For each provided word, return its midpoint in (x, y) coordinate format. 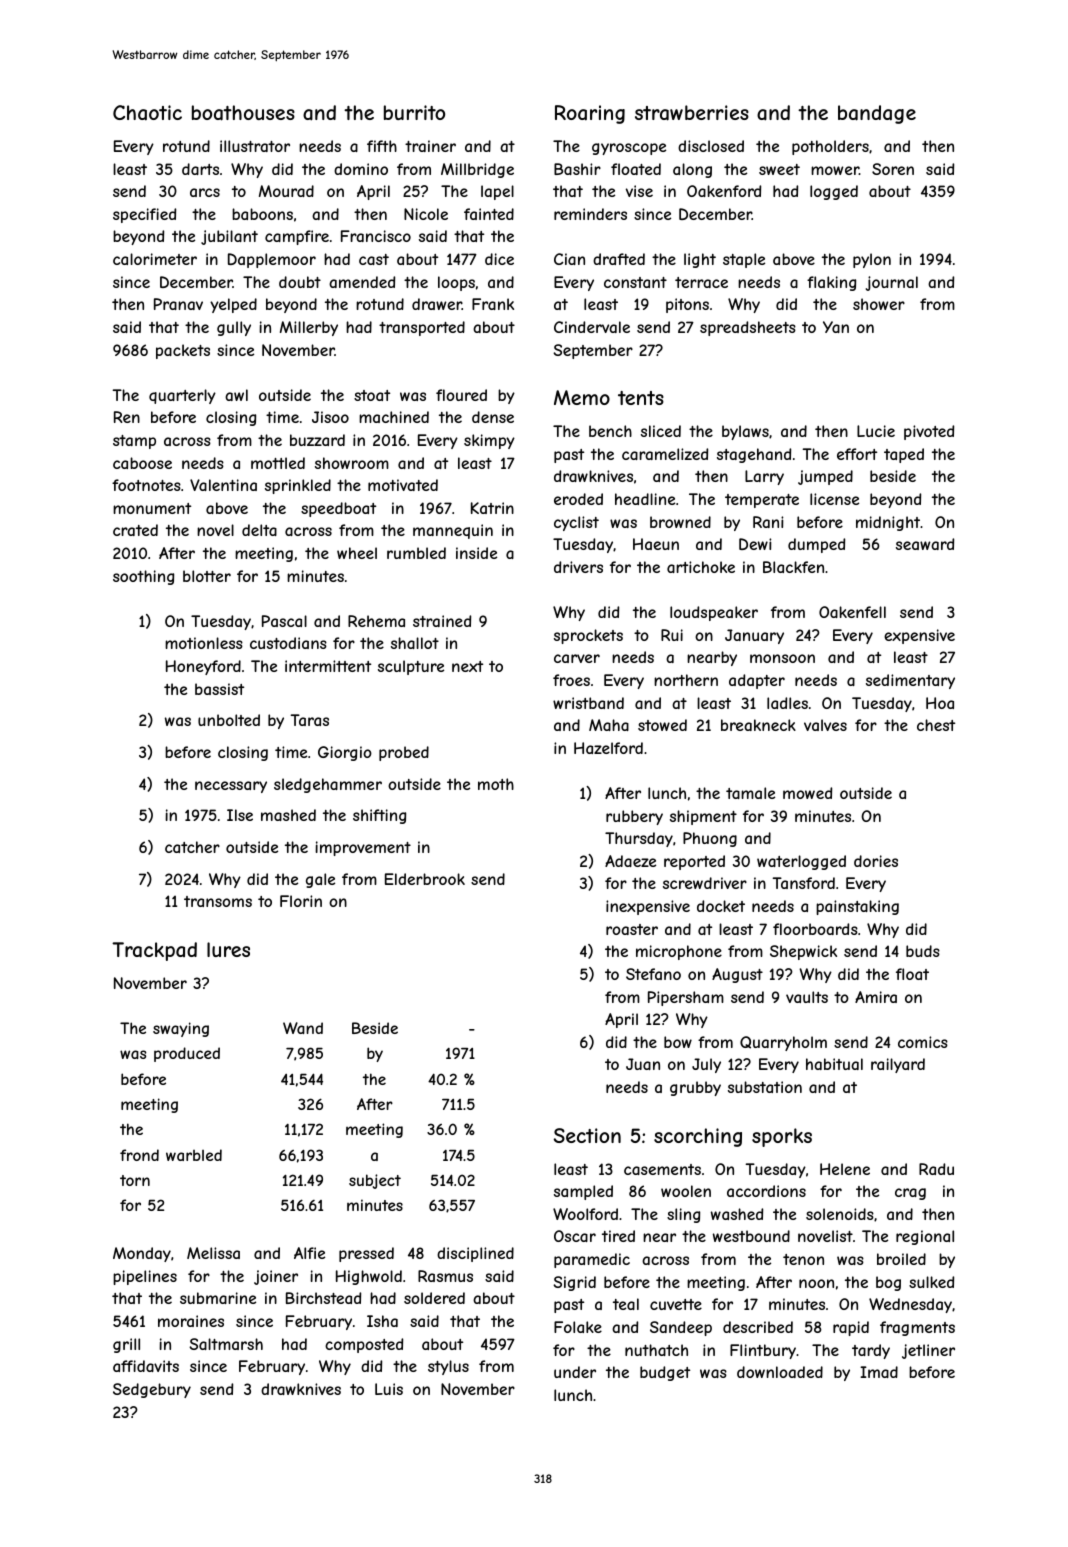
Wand (303, 1028)
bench (610, 431)
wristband (588, 703)
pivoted (929, 432)
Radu (936, 1169)
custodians (288, 643)
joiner (276, 1277)
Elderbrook (425, 879)
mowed (807, 793)
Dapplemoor (272, 260)
